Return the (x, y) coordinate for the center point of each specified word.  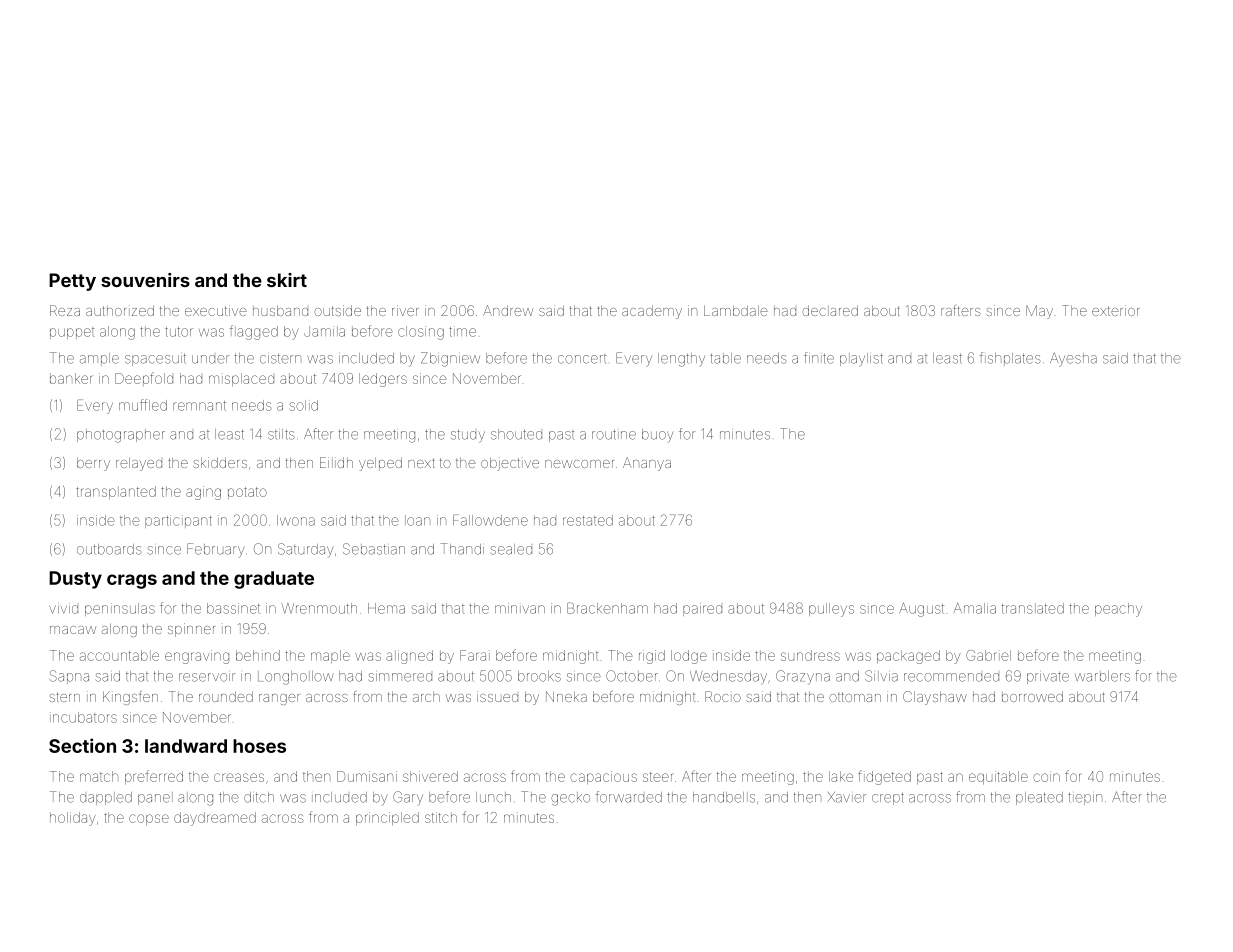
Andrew (508, 310)
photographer (121, 436)
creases (239, 777)
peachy (1118, 610)
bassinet (233, 608)
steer (658, 777)
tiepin (1085, 798)
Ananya (647, 464)
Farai (475, 655)
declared (830, 310)
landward (186, 746)
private (1048, 677)
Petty (72, 282)
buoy (658, 435)
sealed (511, 549)
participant (178, 521)
